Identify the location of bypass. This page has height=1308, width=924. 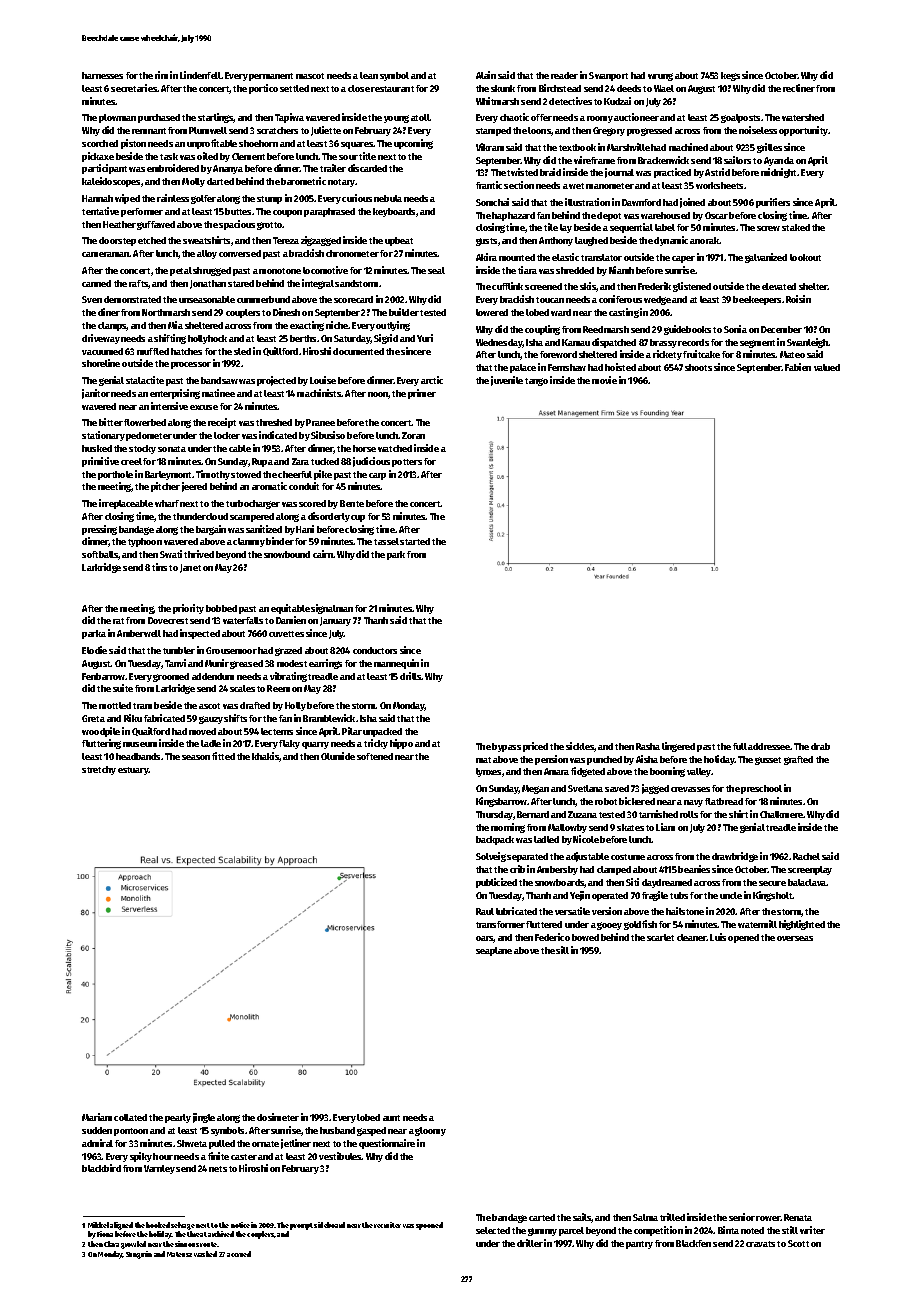
(506, 747).
